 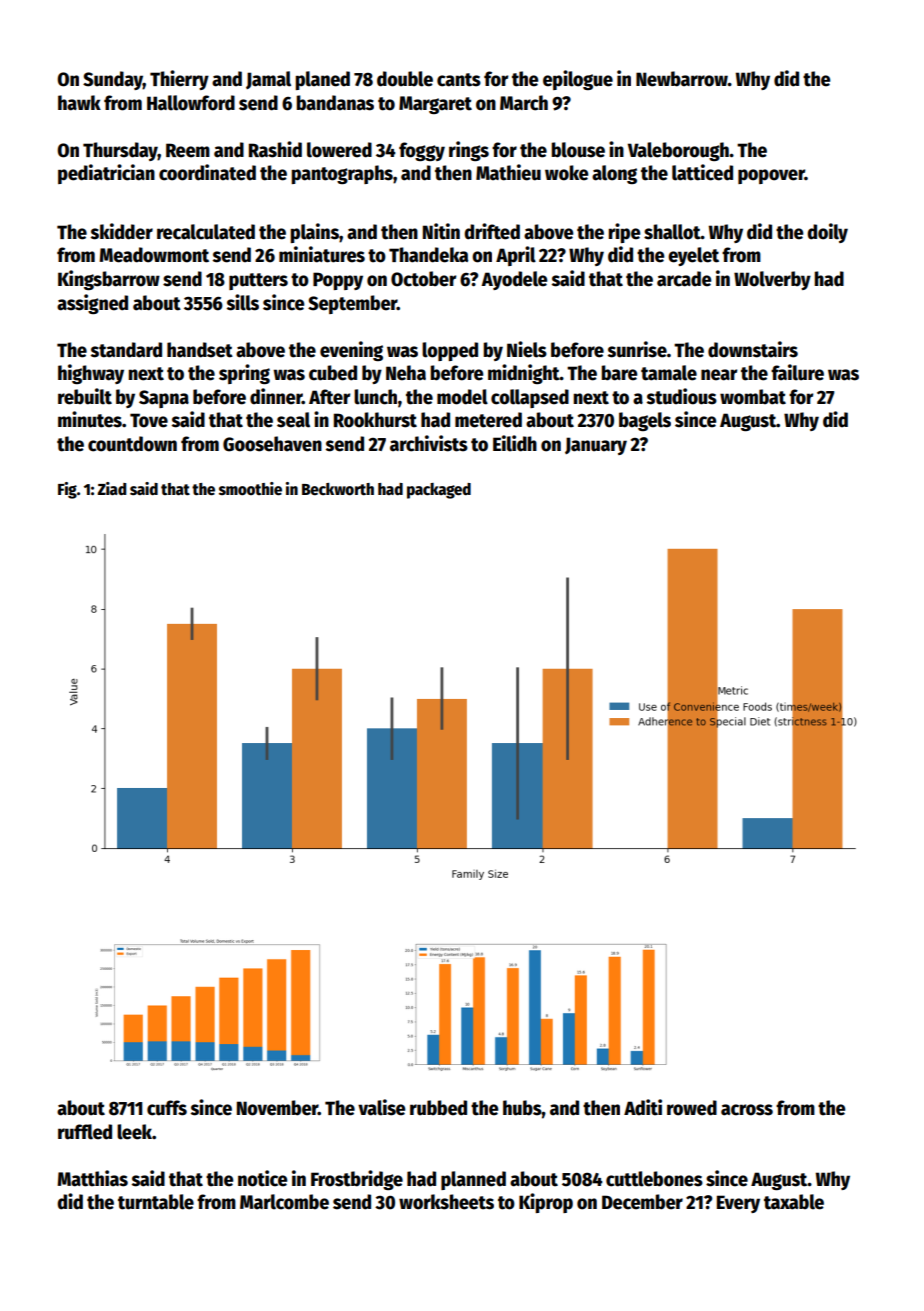 What do you see at coordinates (645, 421) in the screenshot?
I see `bagels` at bounding box center [645, 421].
